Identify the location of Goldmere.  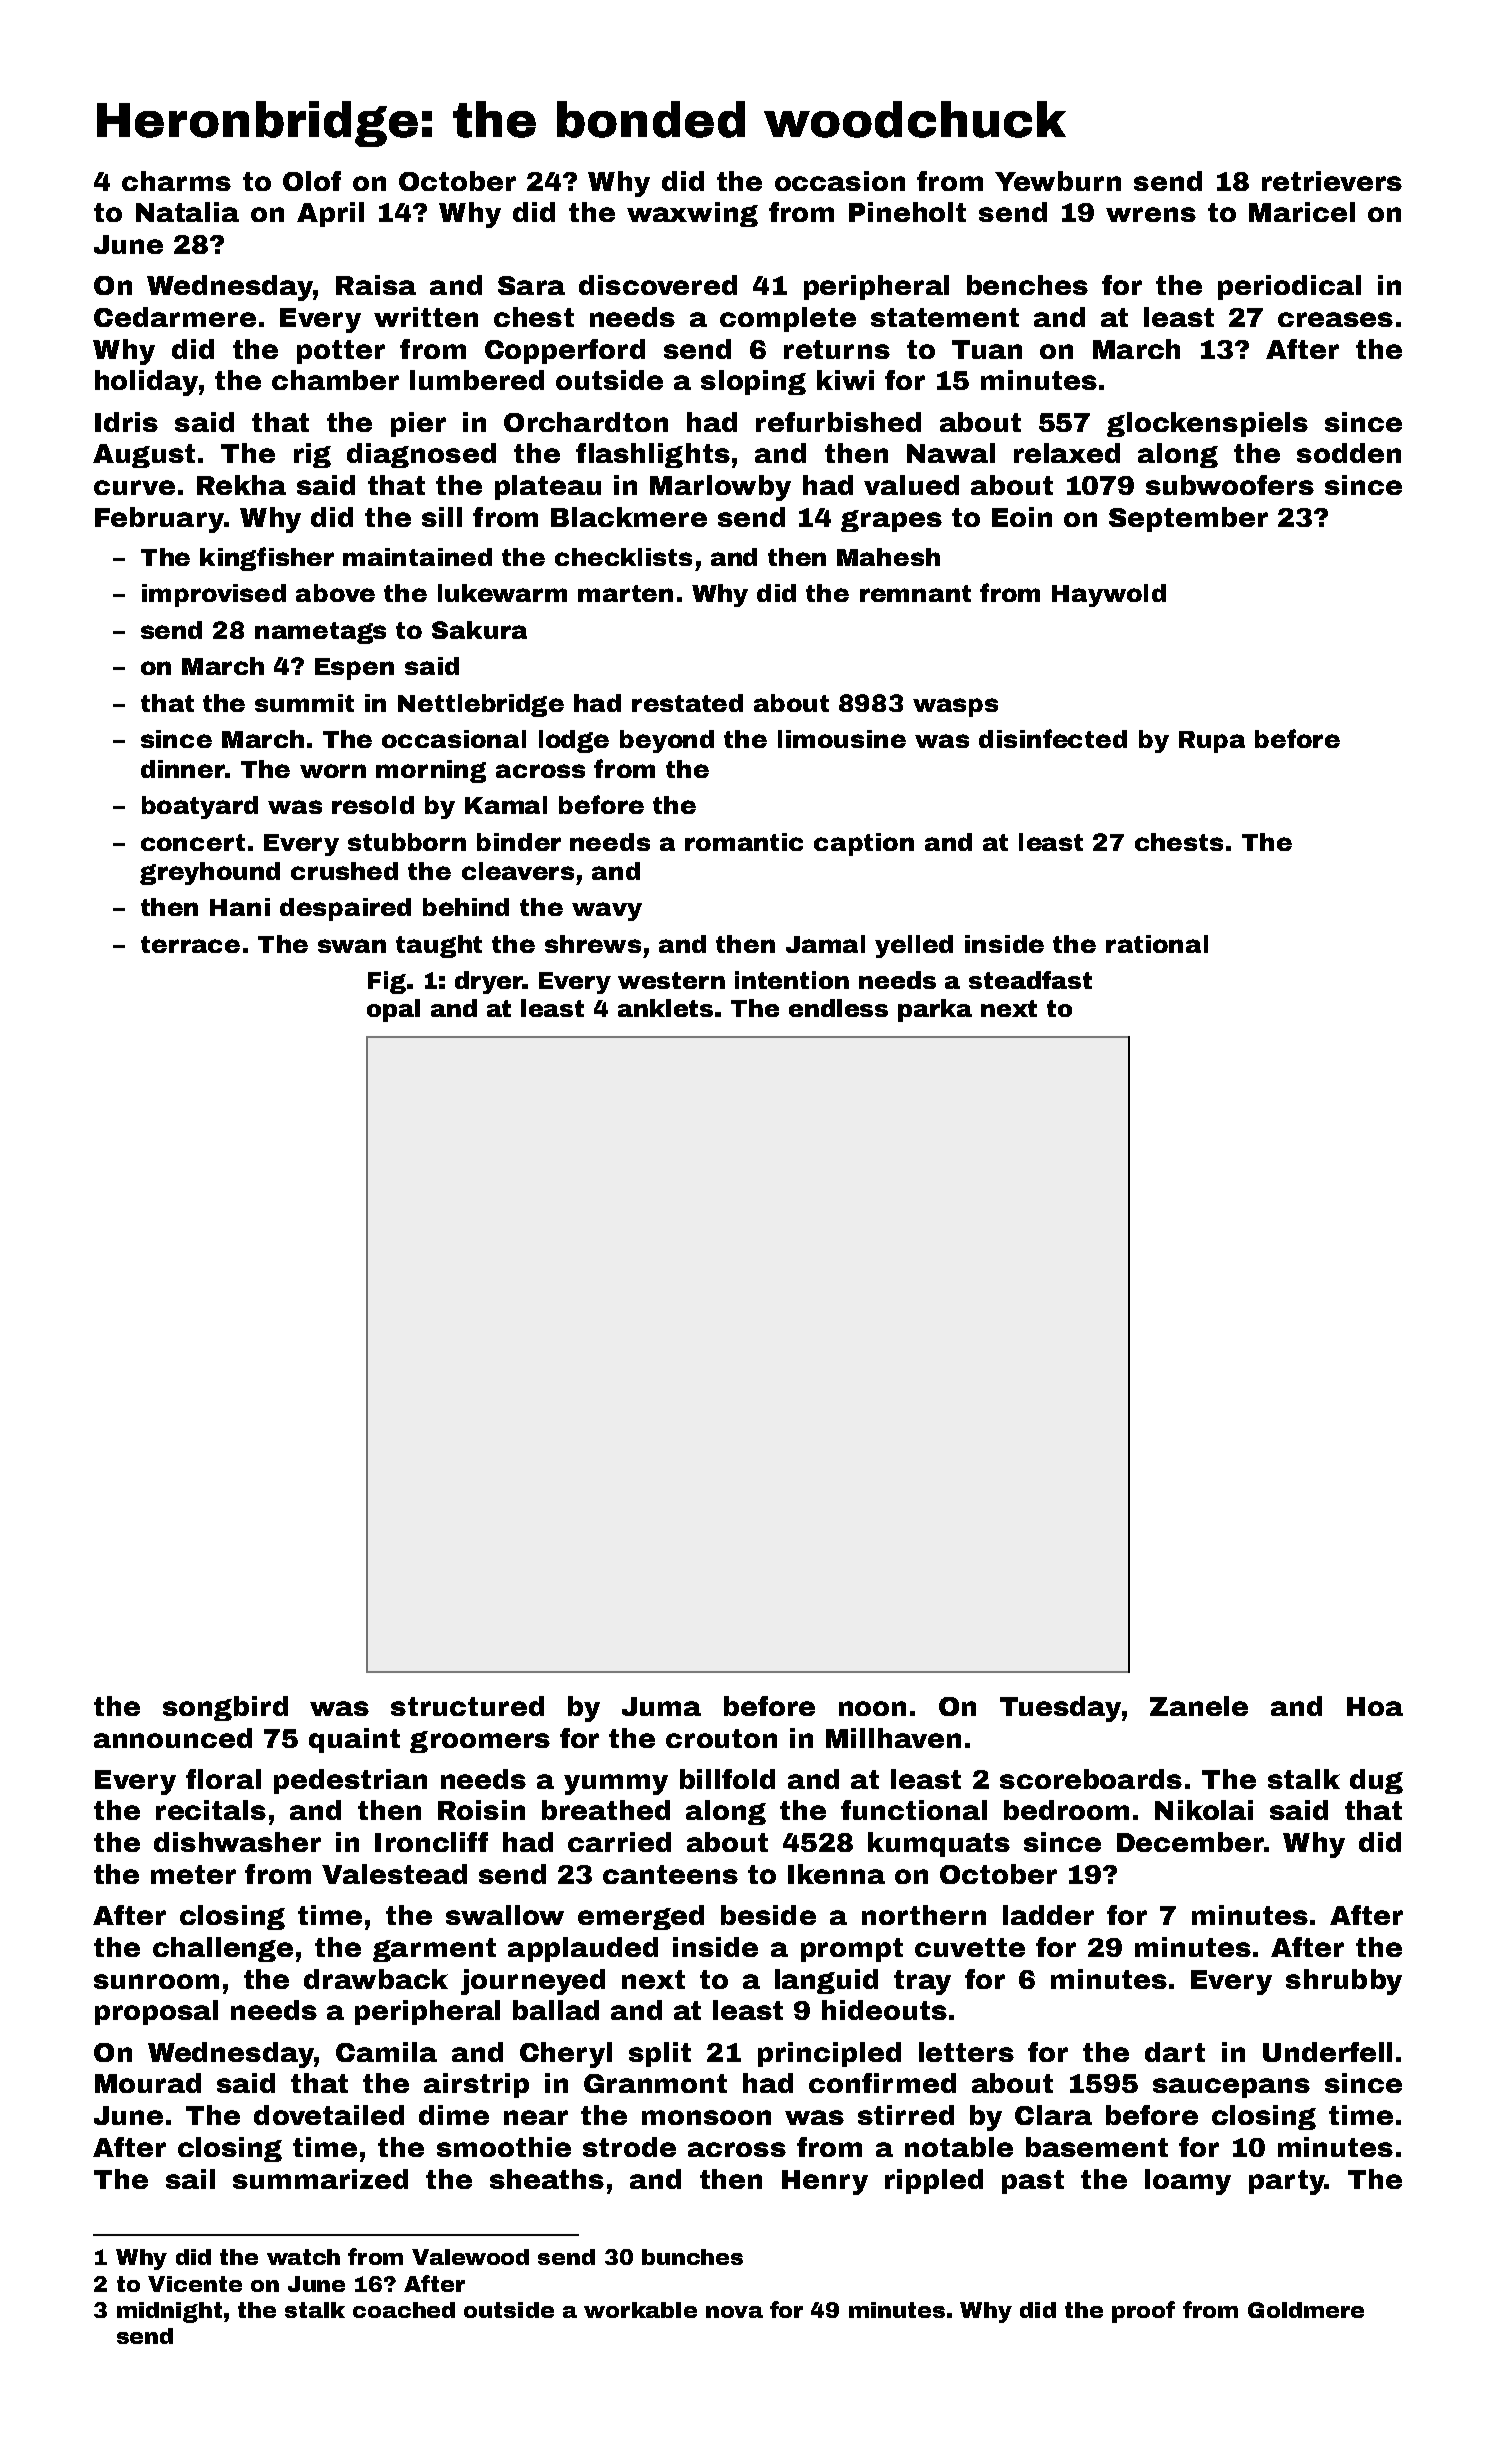
(1306, 2310).
